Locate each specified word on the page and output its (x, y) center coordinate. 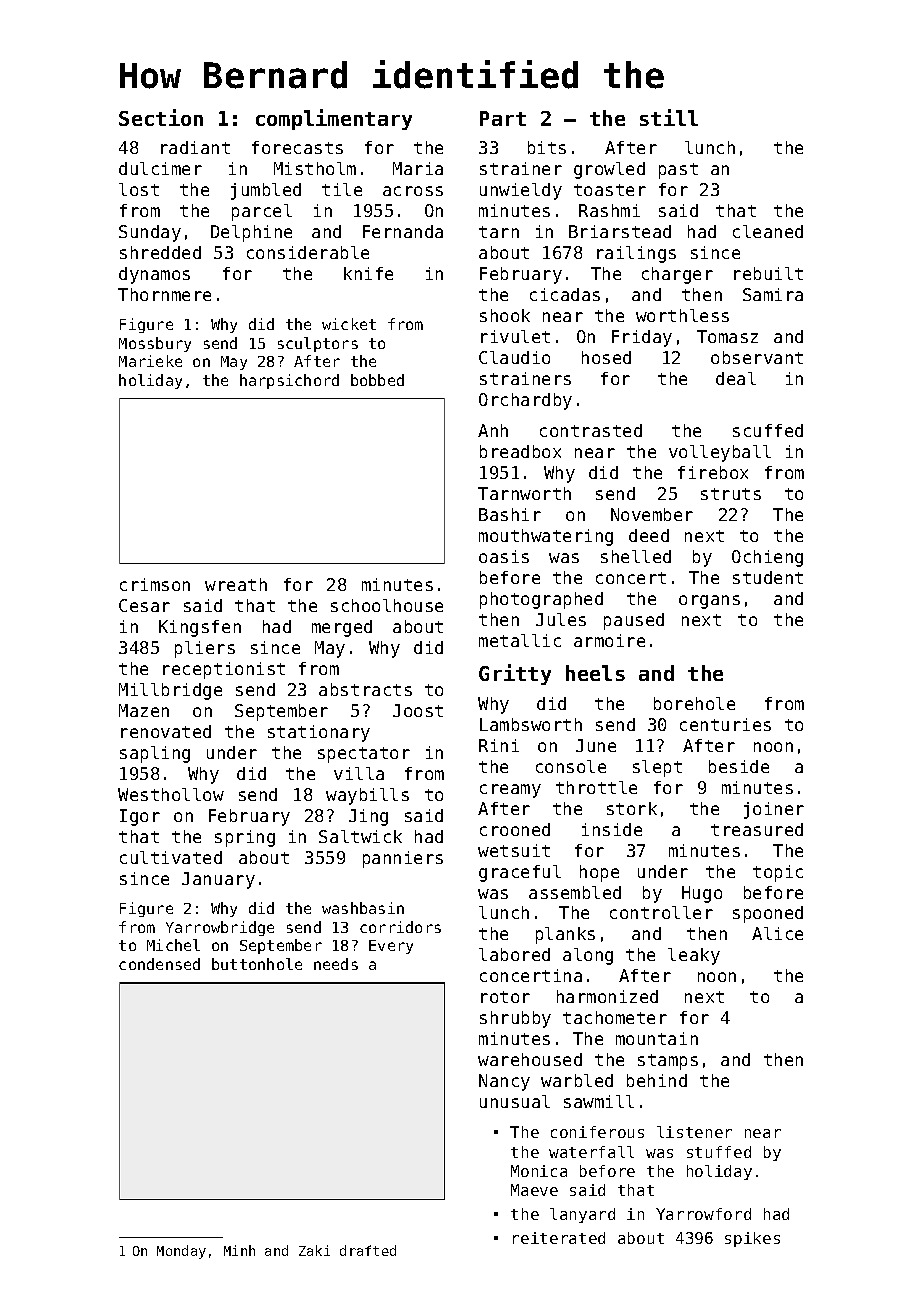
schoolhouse (387, 605)
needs (336, 964)
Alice (777, 933)
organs (709, 602)
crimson (155, 584)
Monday (181, 1252)
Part (503, 118)
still (669, 117)
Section (161, 117)
